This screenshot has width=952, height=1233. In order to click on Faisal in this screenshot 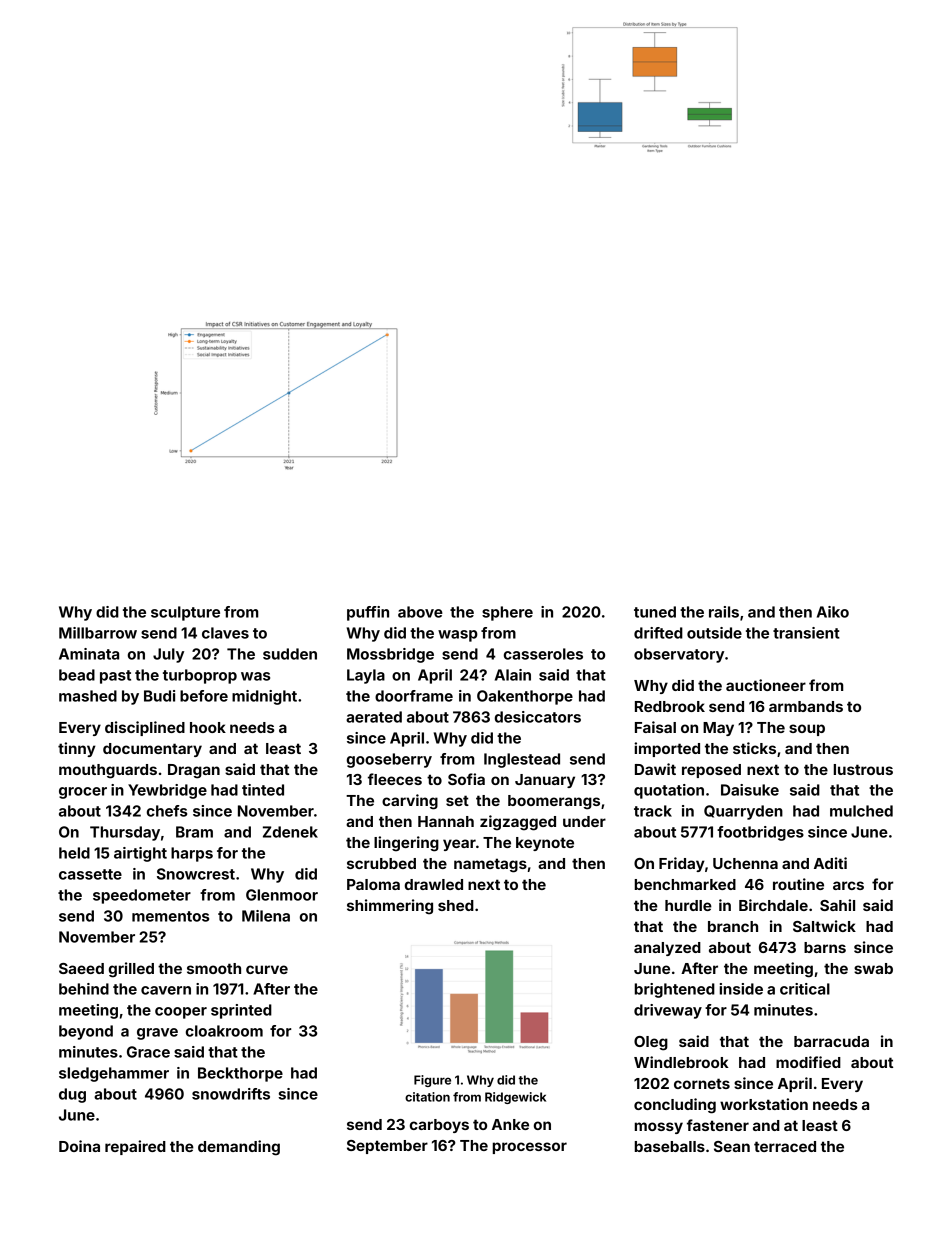, I will do `click(655, 727)`.
